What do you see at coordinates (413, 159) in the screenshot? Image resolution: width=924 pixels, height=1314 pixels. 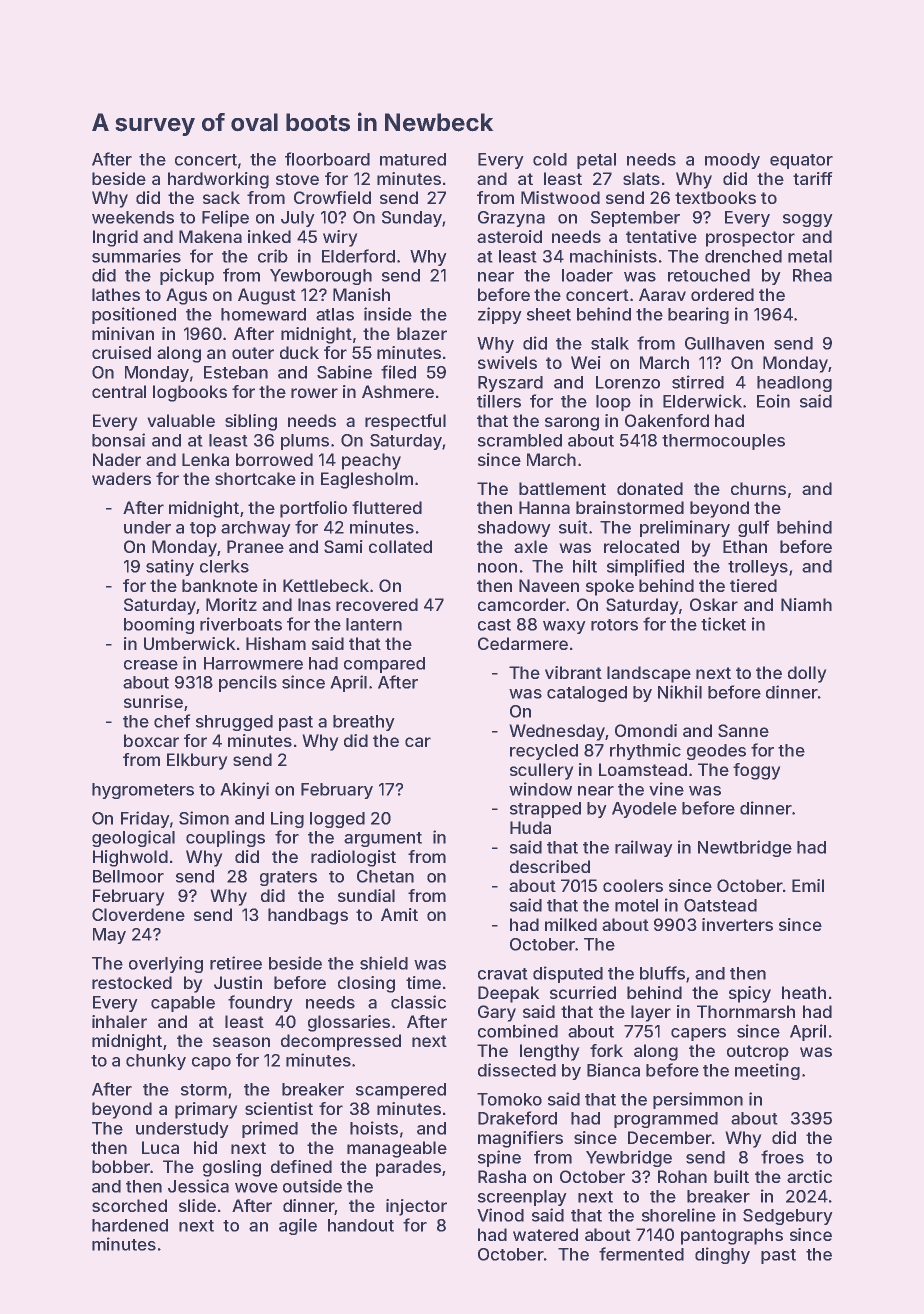 I see `matured` at bounding box center [413, 159].
